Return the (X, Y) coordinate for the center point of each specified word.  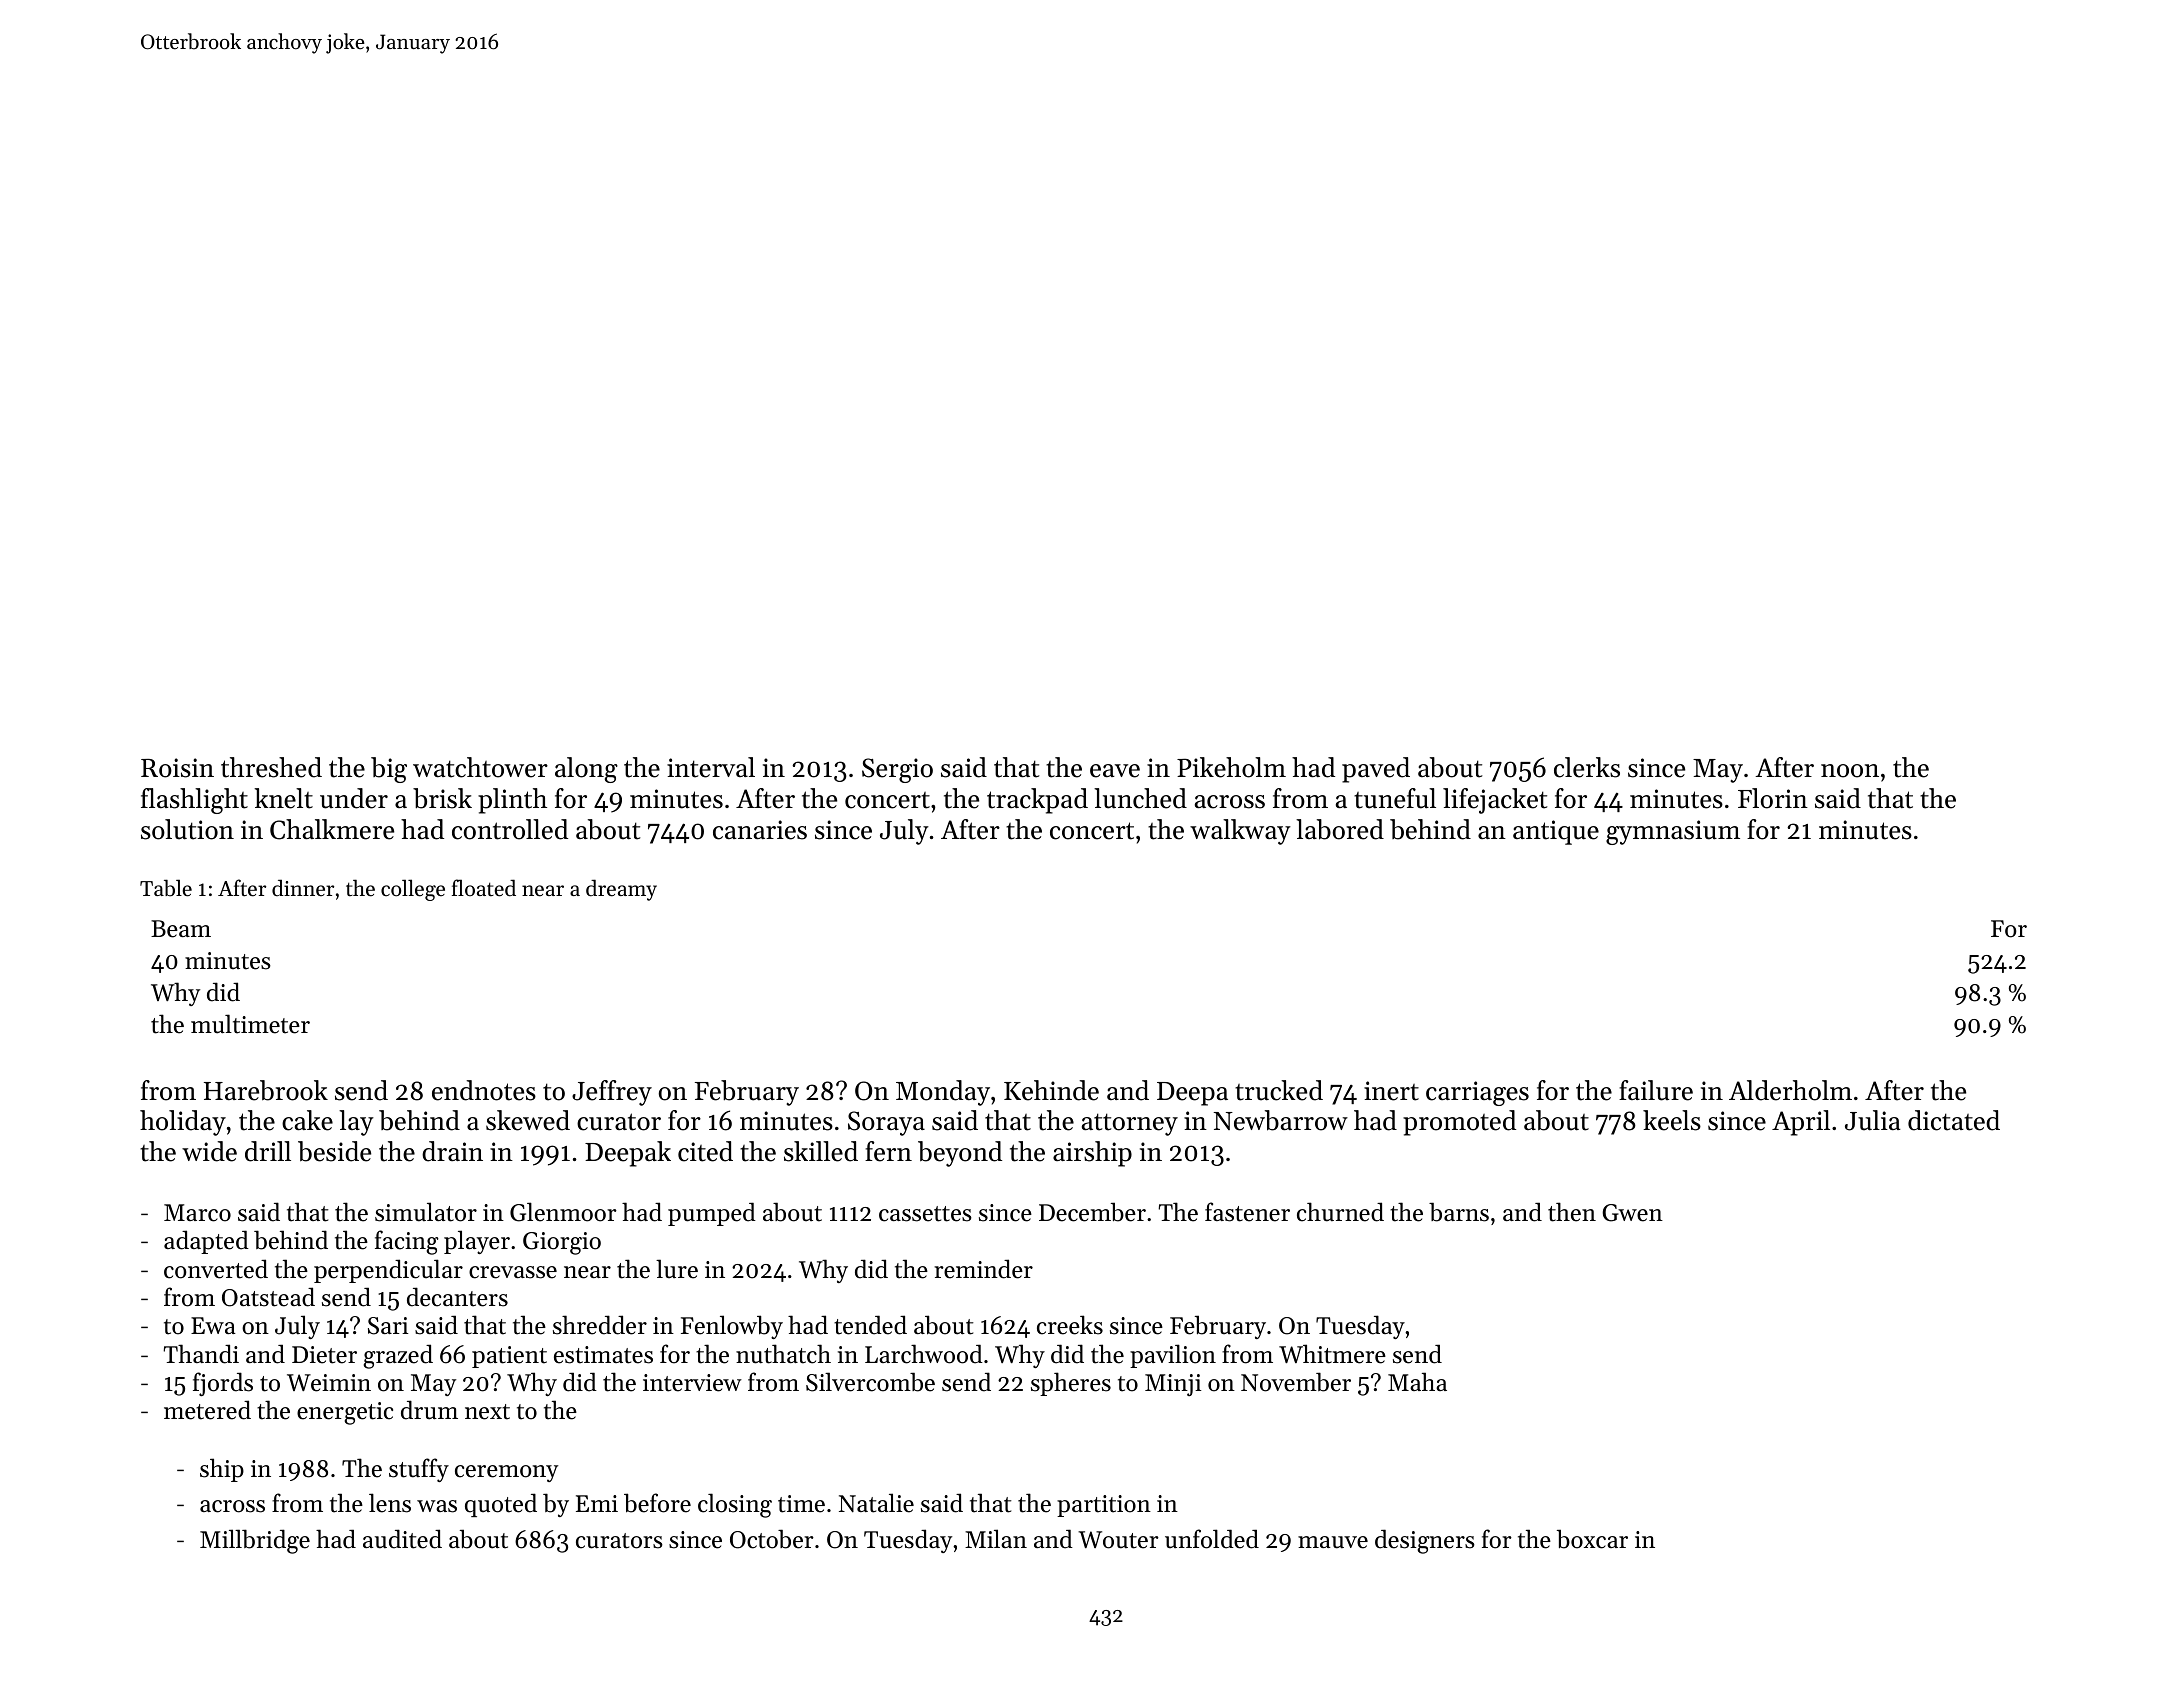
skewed (528, 1120)
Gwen (1632, 1213)
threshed (271, 767)
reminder (983, 1269)
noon (1850, 771)
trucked (1279, 1090)
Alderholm (1790, 1090)
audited (402, 1539)
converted (216, 1269)
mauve (1333, 1542)
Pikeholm (1231, 767)
